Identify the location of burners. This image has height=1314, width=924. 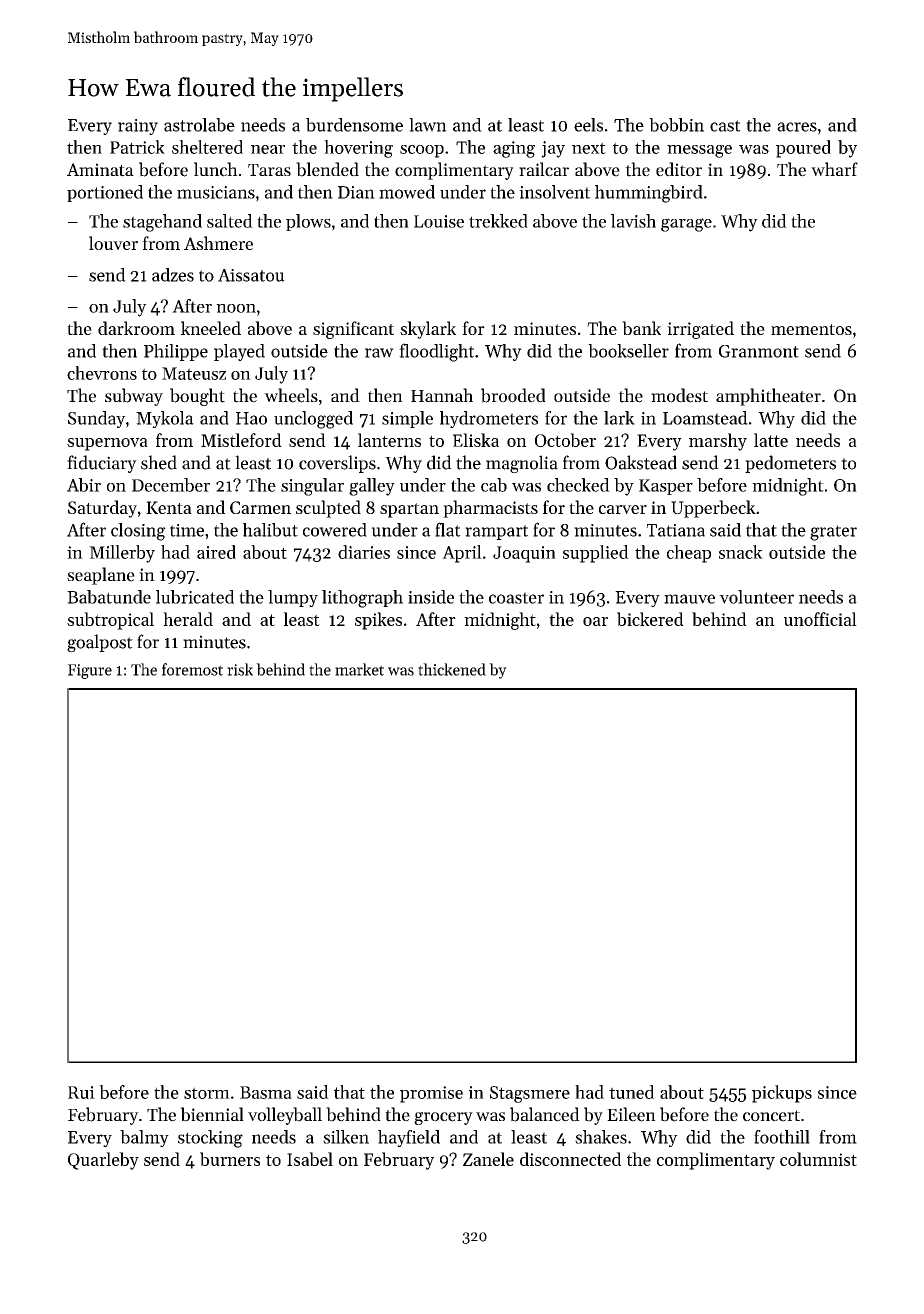
(230, 1159).
